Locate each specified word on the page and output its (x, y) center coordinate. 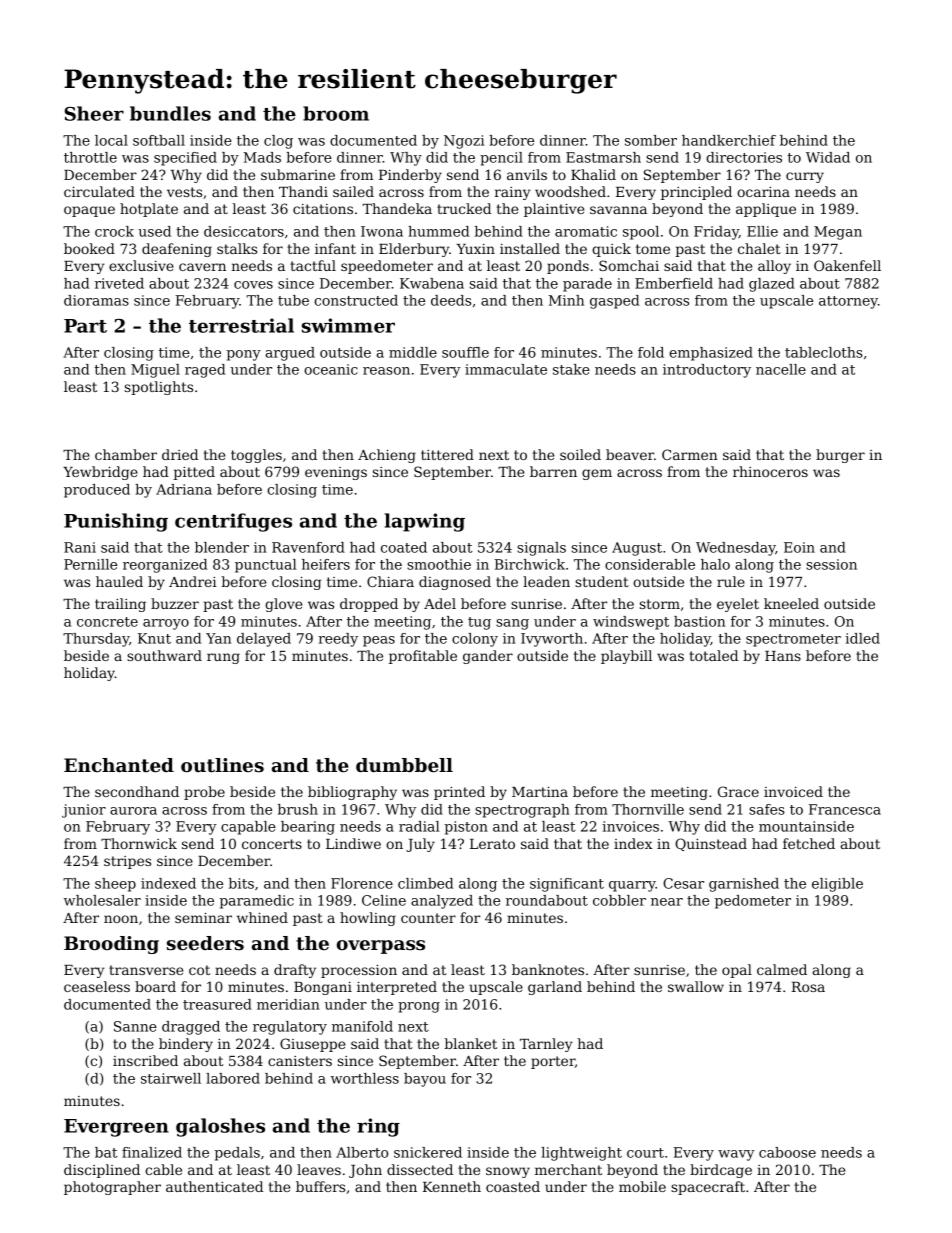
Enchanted (119, 765)
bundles (170, 113)
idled (862, 638)
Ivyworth (552, 640)
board (155, 986)
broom (336, 113)
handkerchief (729, 140)
